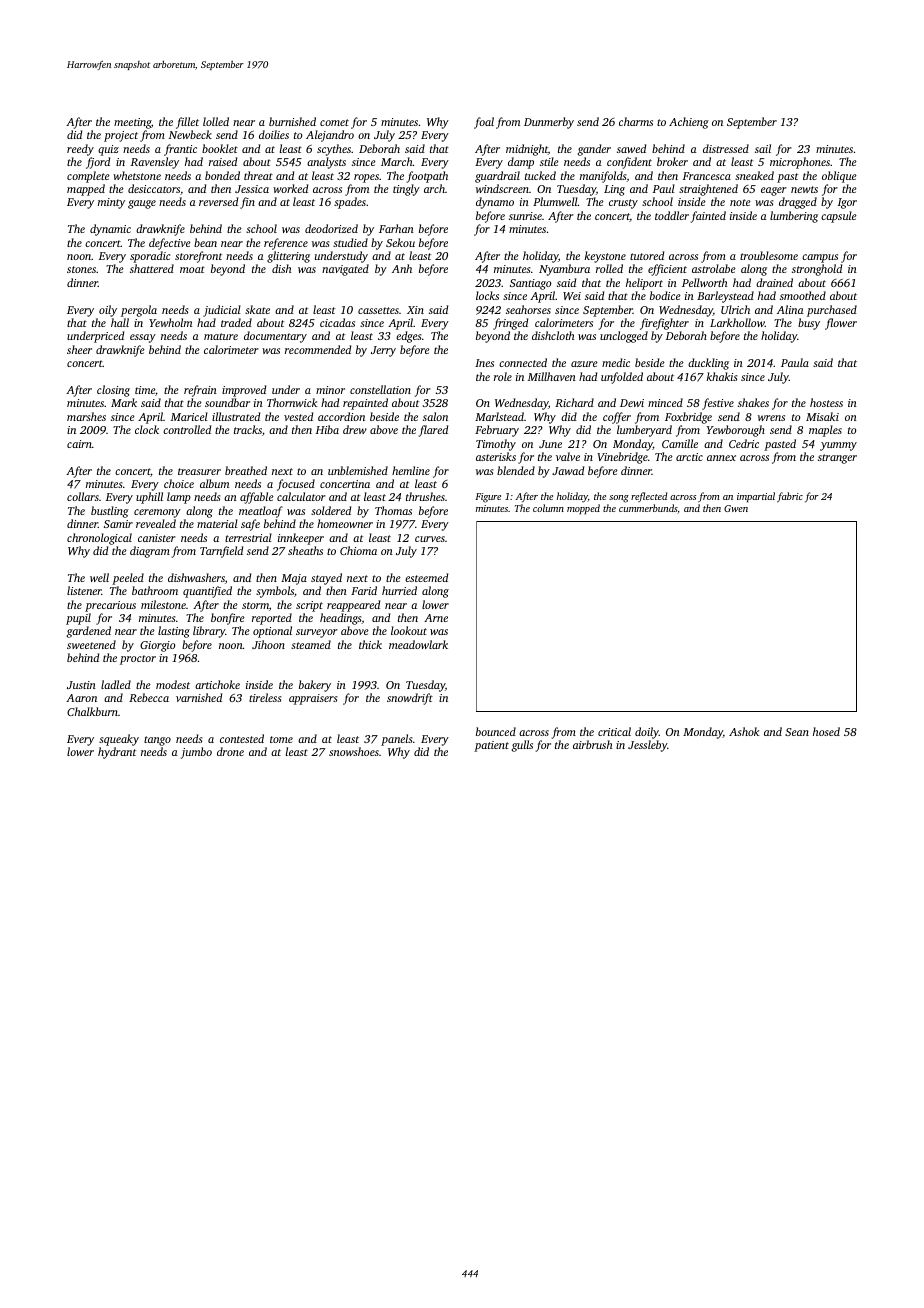 The width and height of the screenshot is (924, 1308). Describe the element at coordinates (81, 698) in the screenshot. I see `Aaron` at that location.
